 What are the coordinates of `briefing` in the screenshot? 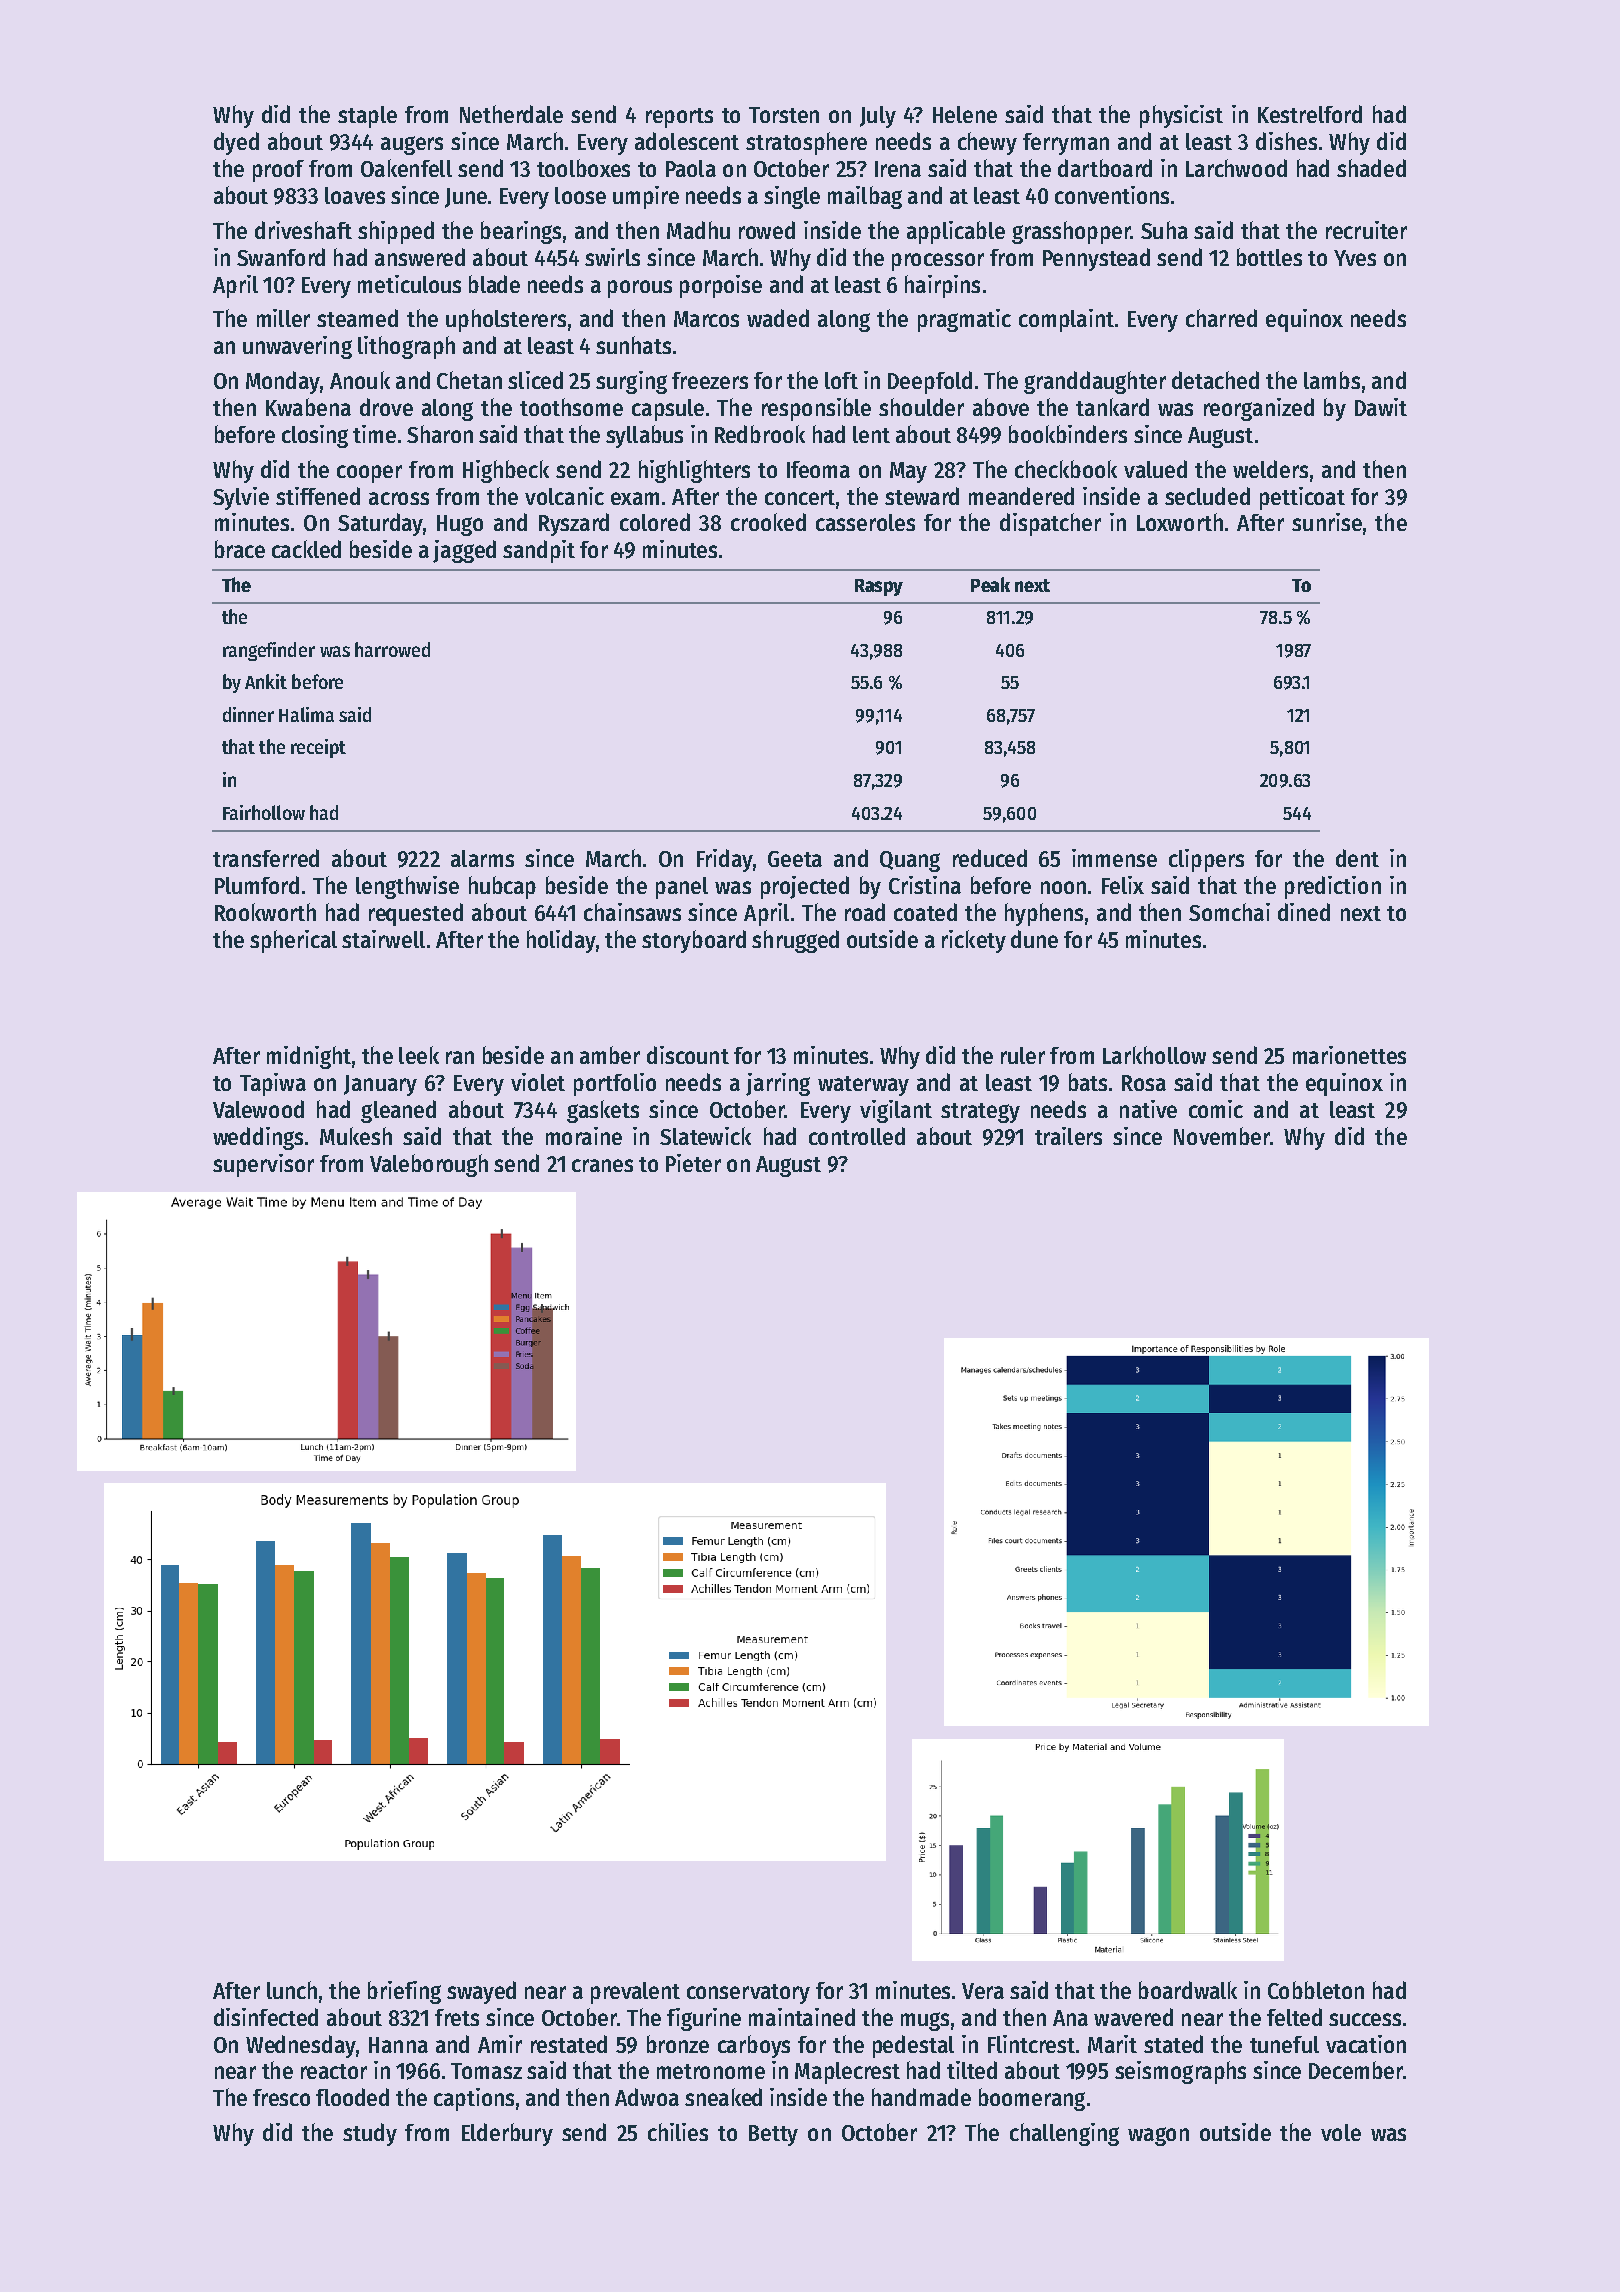 It's located at (404, 1992).
